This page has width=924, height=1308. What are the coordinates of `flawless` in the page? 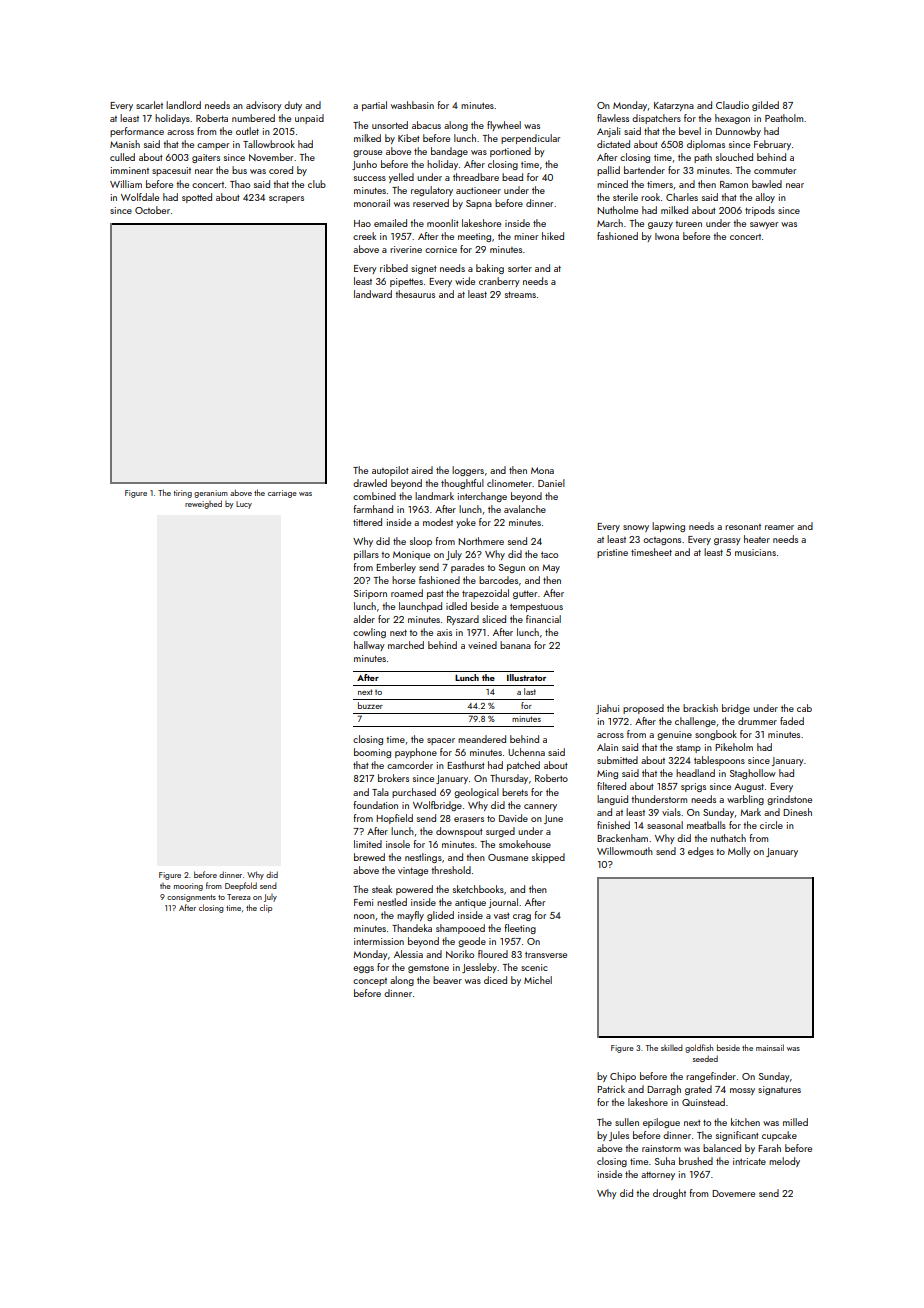 It's located at (613, 118).
